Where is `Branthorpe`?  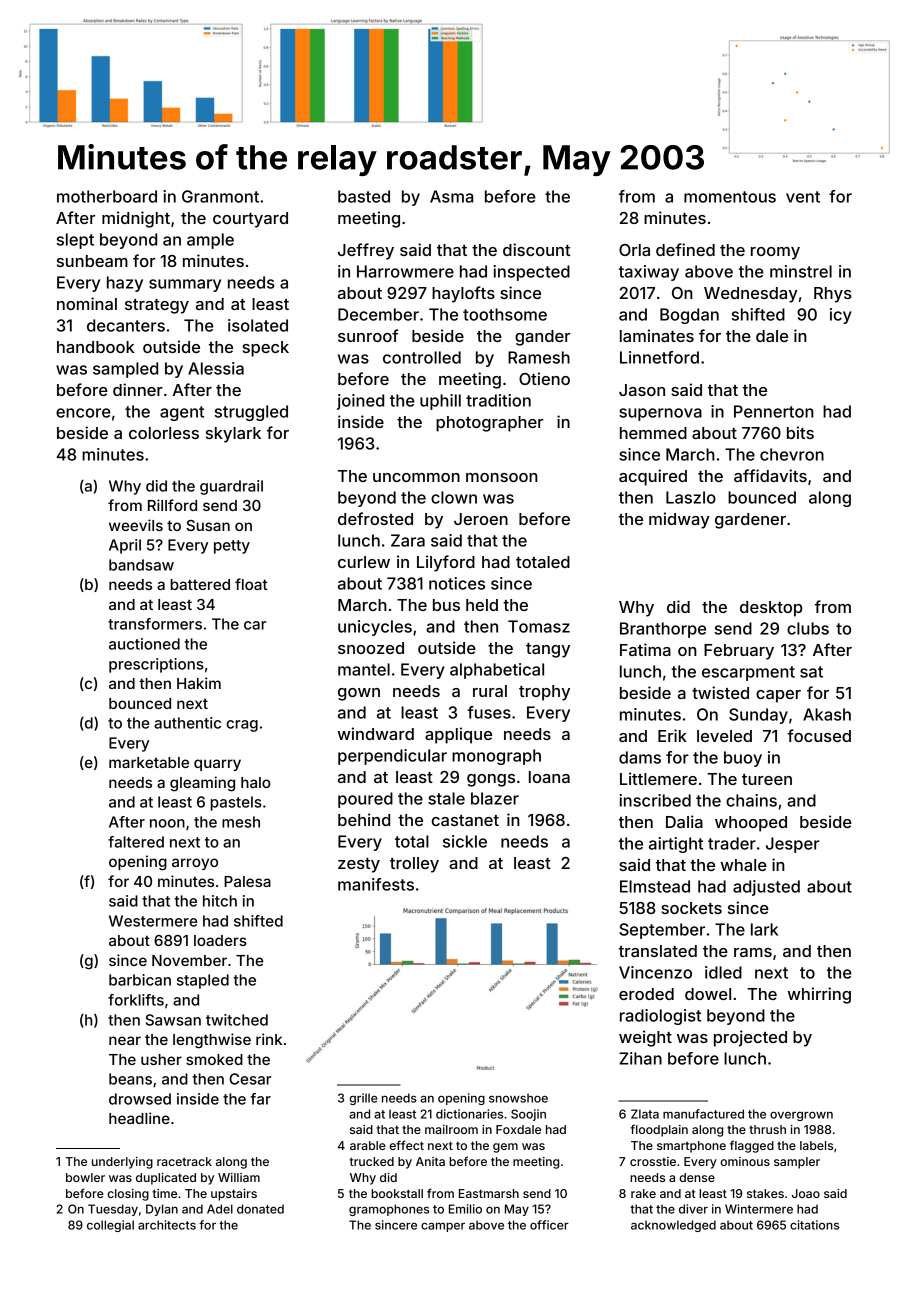
Branthorpe is located at coordinates (663, 630).
